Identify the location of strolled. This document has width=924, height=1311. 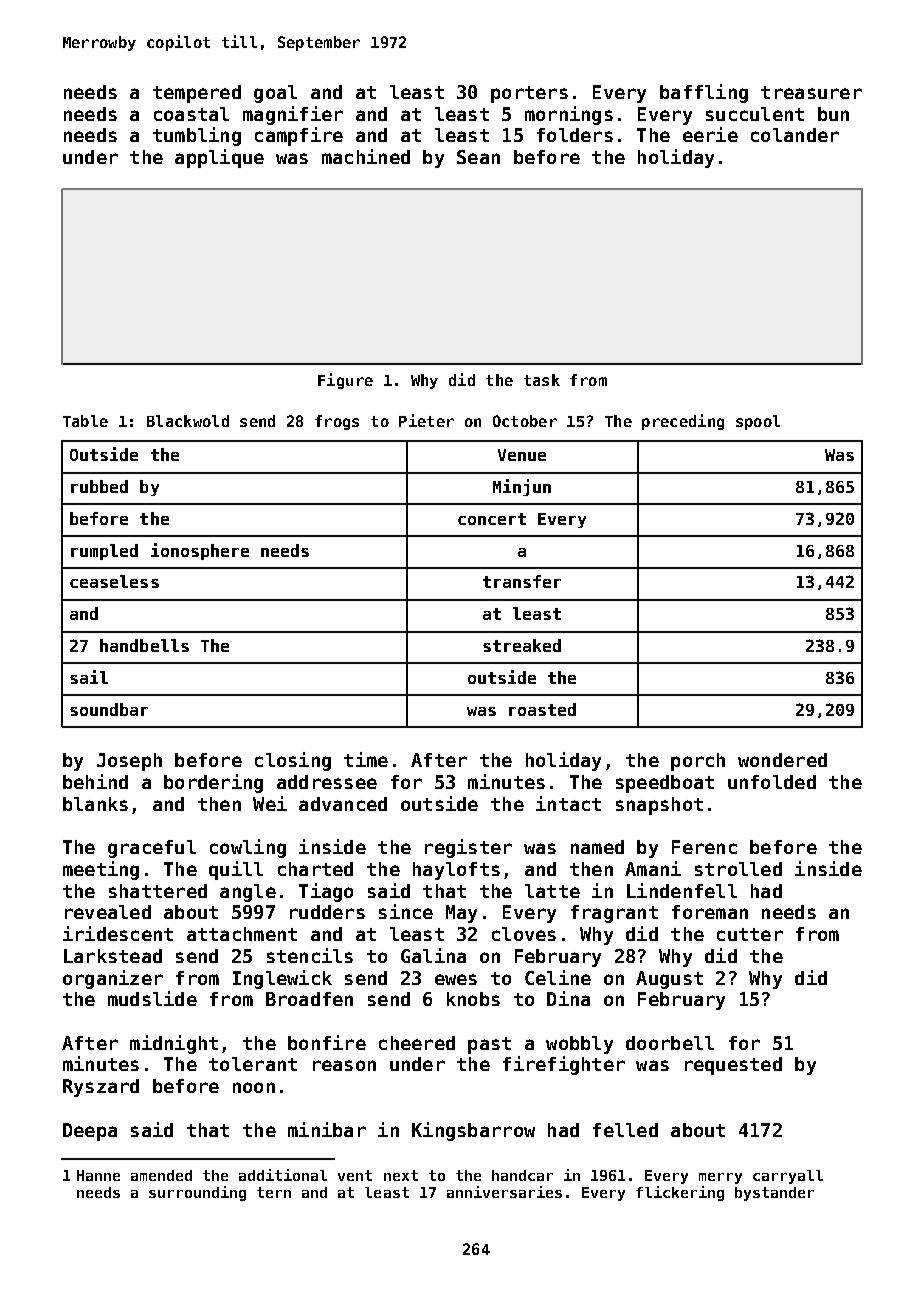
(738, 869).
